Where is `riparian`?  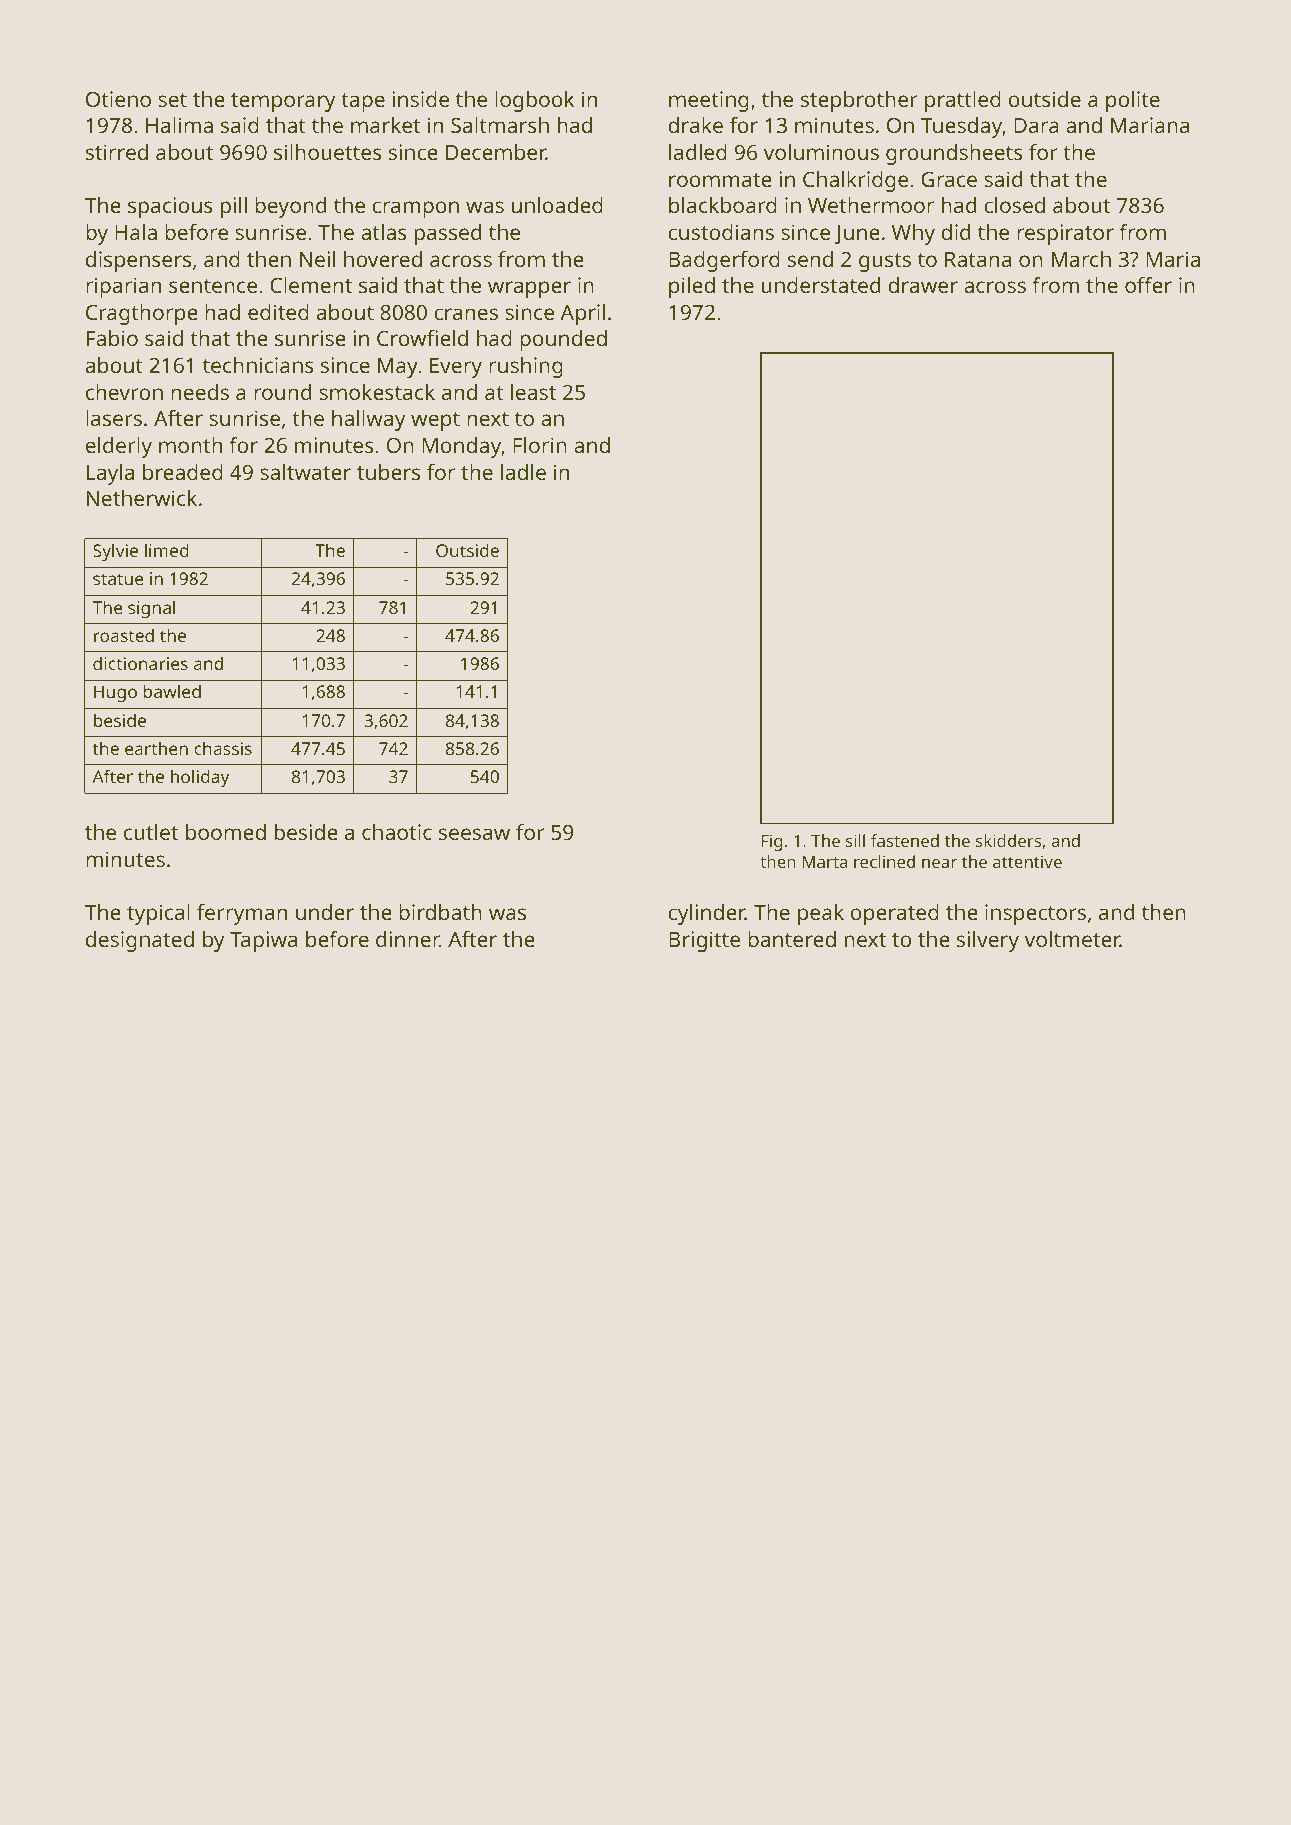
riparian is located at coordinates (123, 287).
